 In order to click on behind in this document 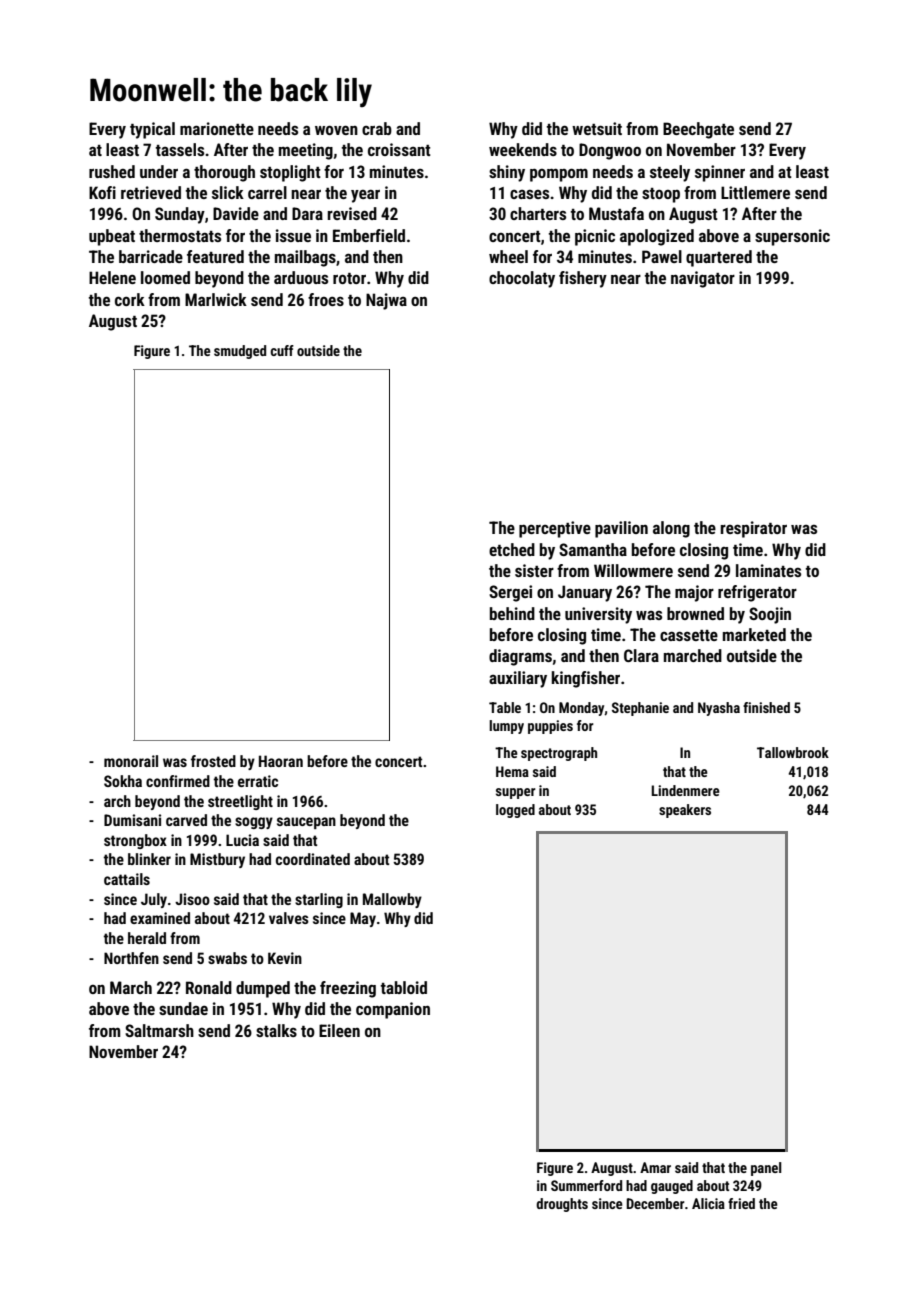, I will do `click(512, 613)`.
